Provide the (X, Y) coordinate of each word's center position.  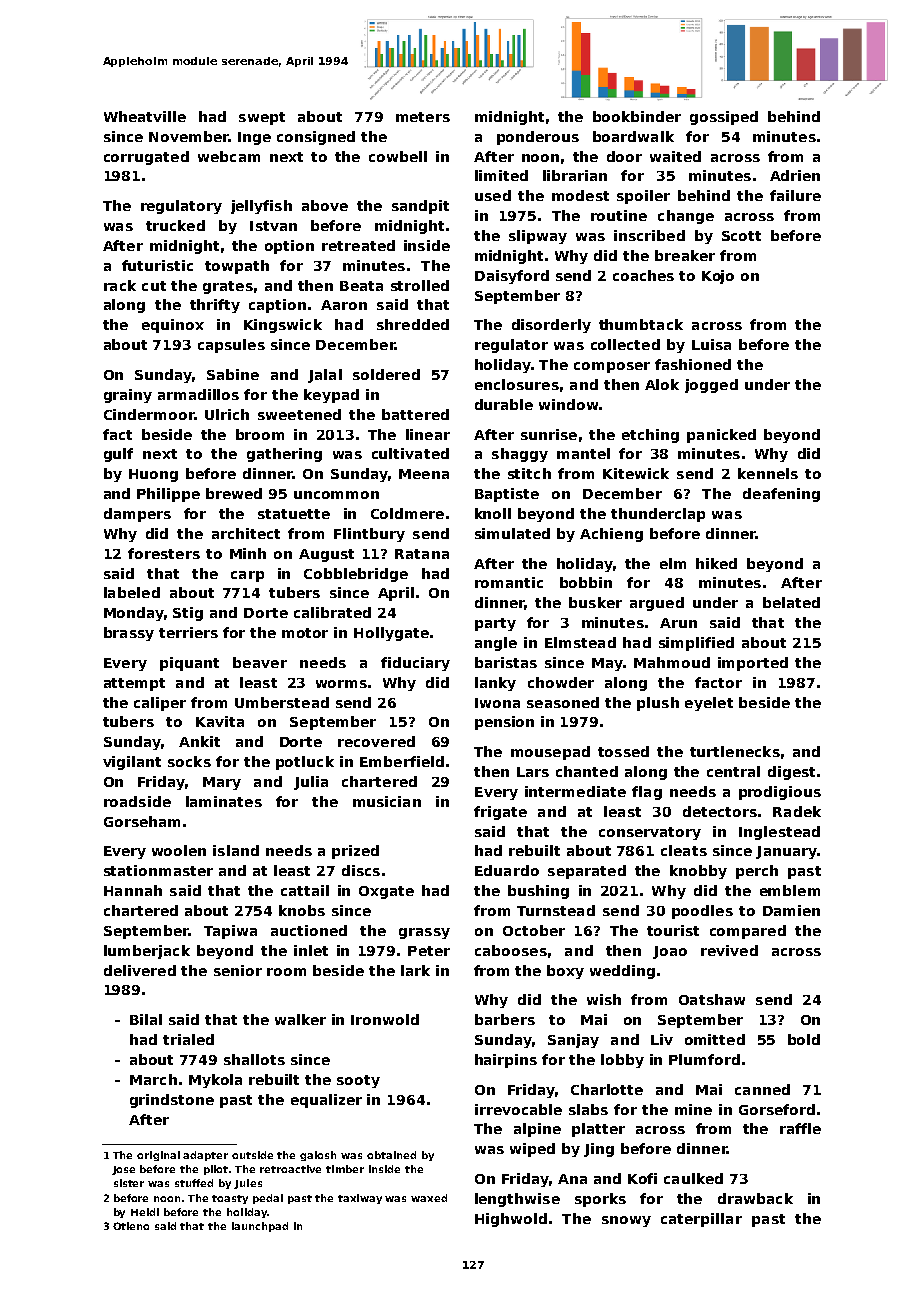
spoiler (643, 197)
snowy (626, 1221)
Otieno (131, 1226)
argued (657, 604)
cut (154, 286)
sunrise (549, 434)
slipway (538, 237)
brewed (234, 493)
